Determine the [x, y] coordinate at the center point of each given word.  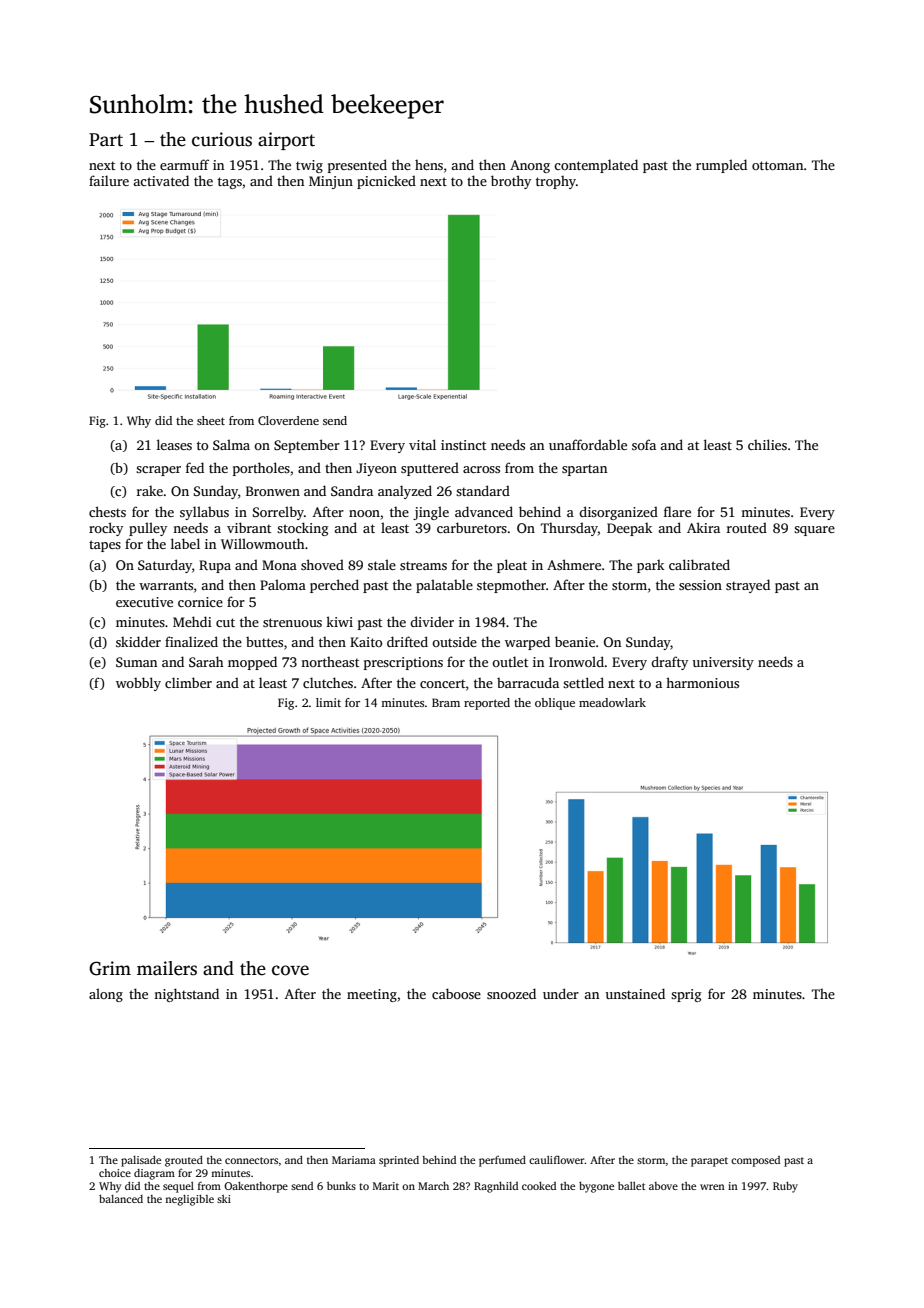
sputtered [430, 469]
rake [150, 491]
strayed [748, 586]
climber [188, 682]
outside [454, 641]
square [814, 531]
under [561, 993]
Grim [110, 968]
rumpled [721, 166]
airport [286, 141]
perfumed [502, 1161]
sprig [686, 995]
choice [115, 1173]
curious [222, 139]
